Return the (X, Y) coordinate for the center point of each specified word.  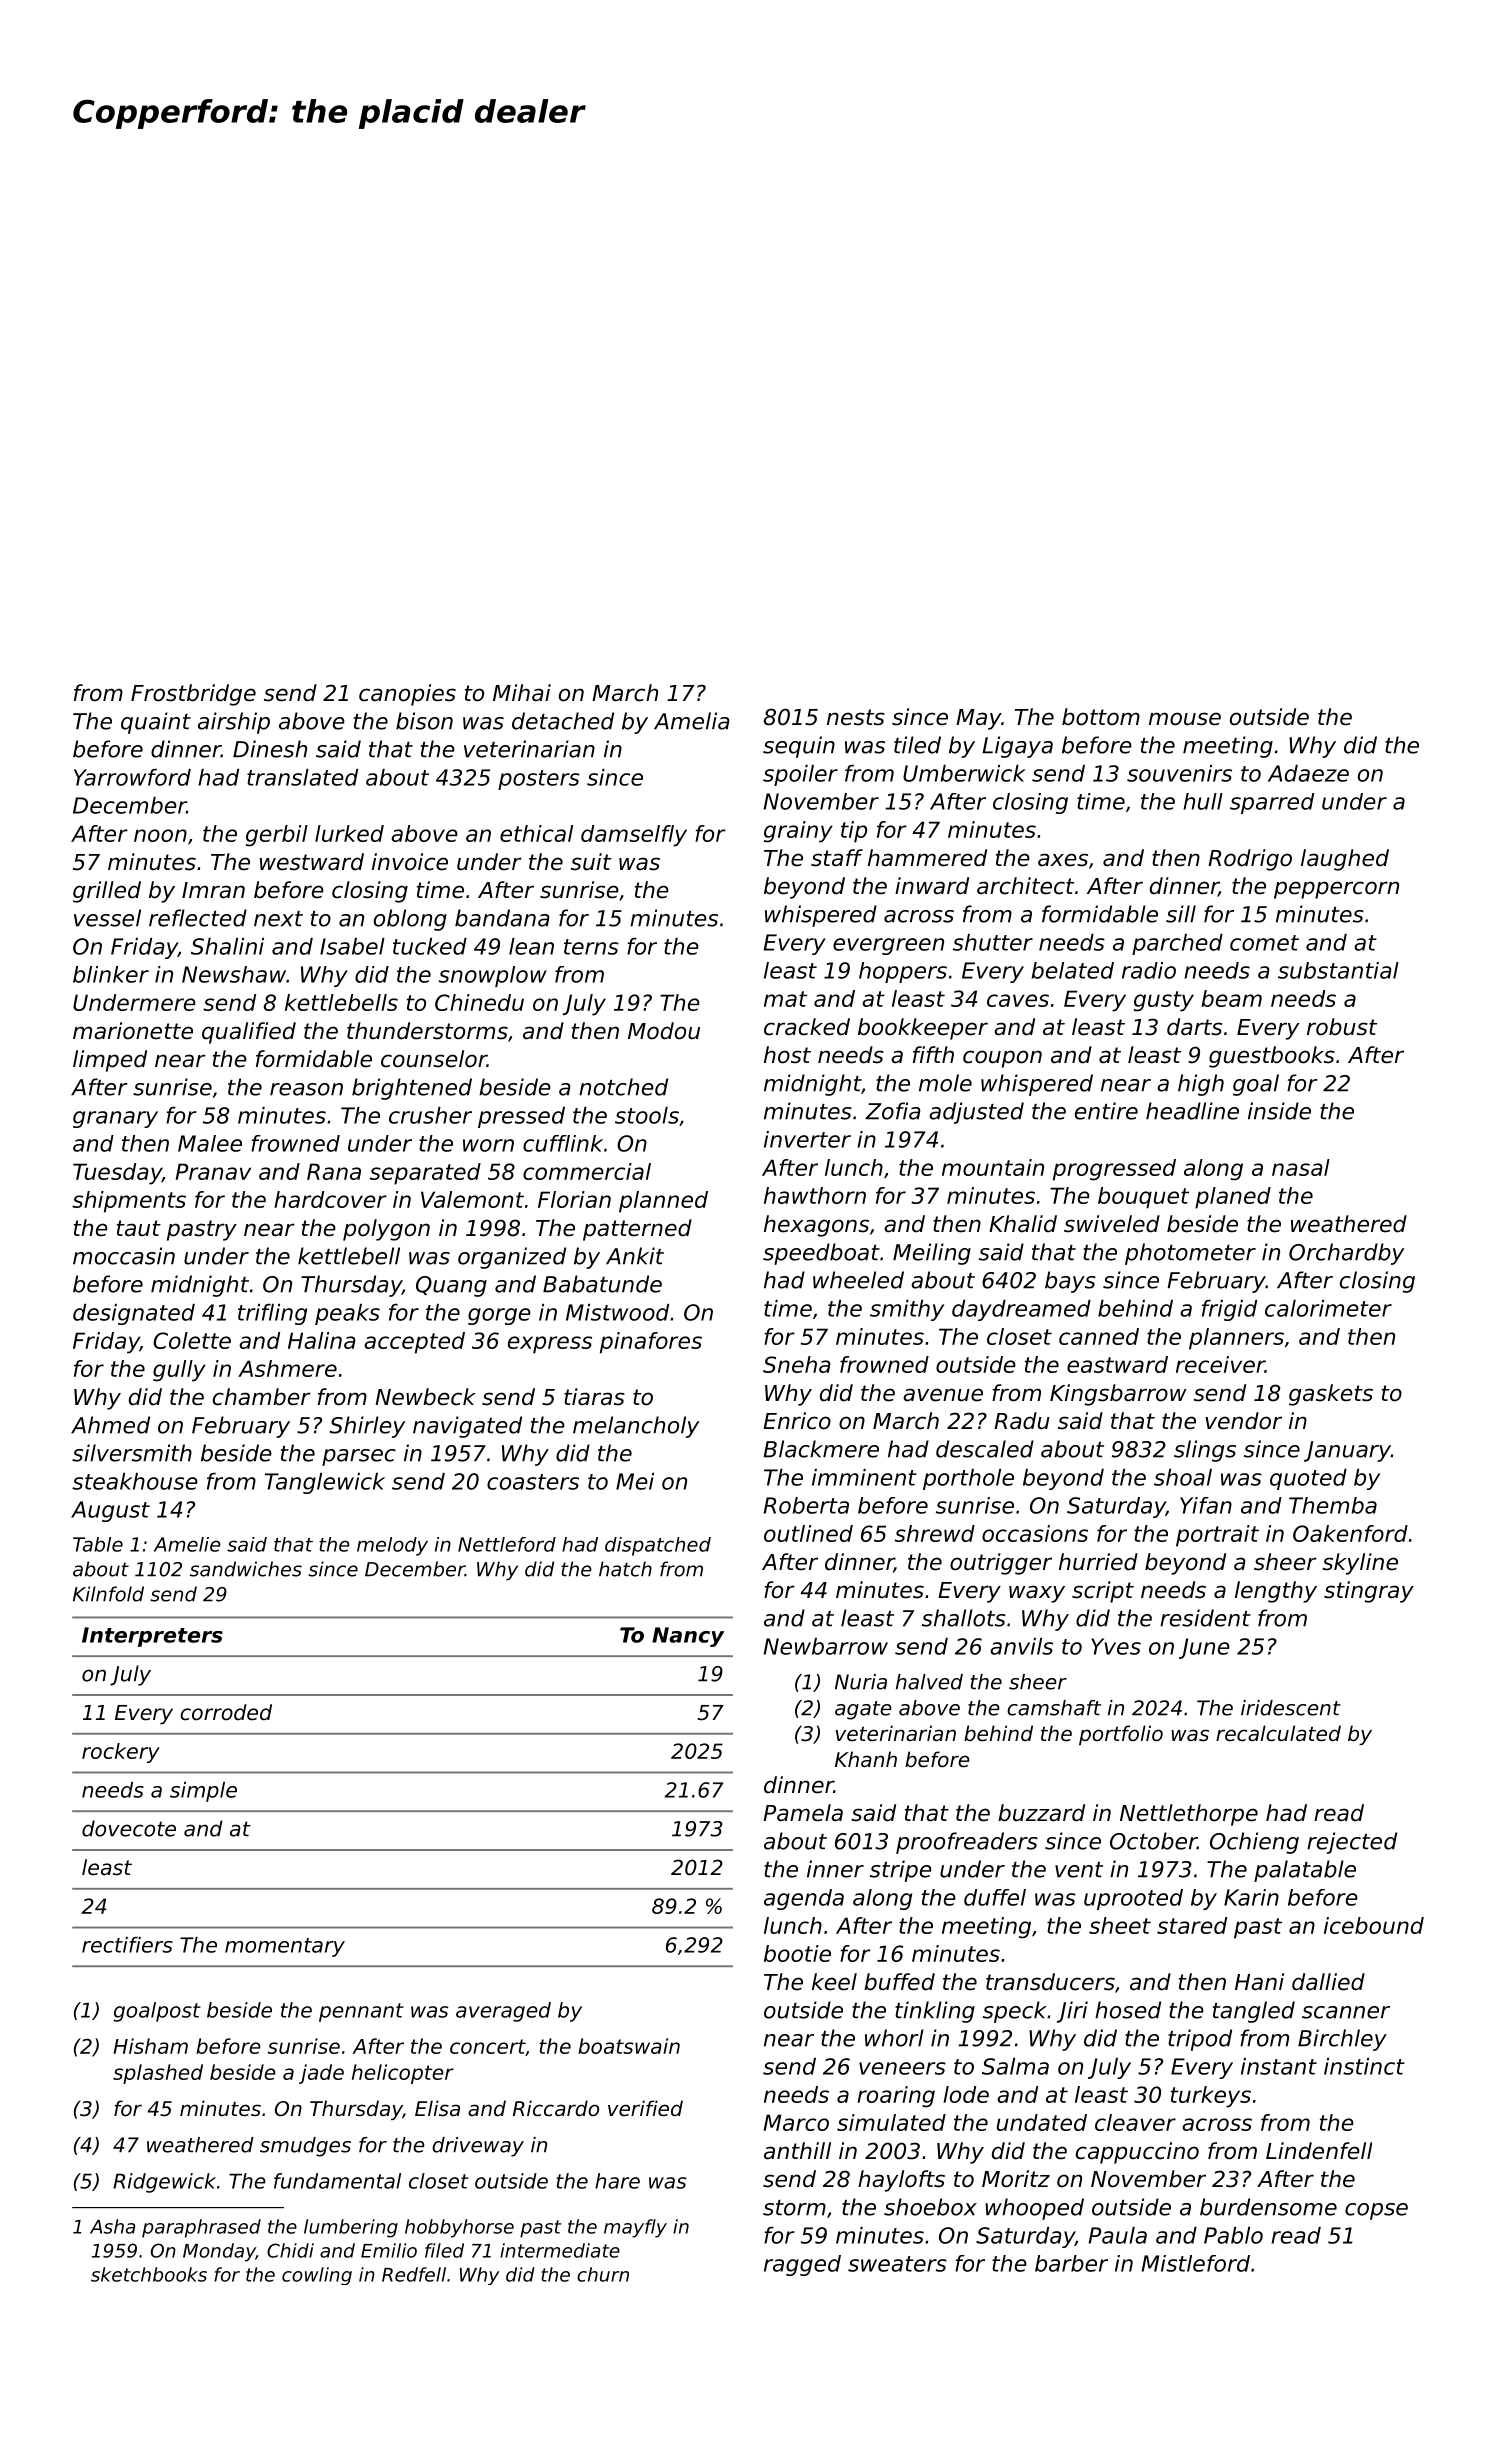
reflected (198, 918)
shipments (129, 1202)
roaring (896, 2097)
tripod (1200, 2040)
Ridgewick (164, 2183)
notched (623, 1087)
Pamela (803, 1813)
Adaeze (1308, 773)
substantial (1338, 970)
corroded (226, 1712)
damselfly (634, 836)
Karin (1251, 1897)
